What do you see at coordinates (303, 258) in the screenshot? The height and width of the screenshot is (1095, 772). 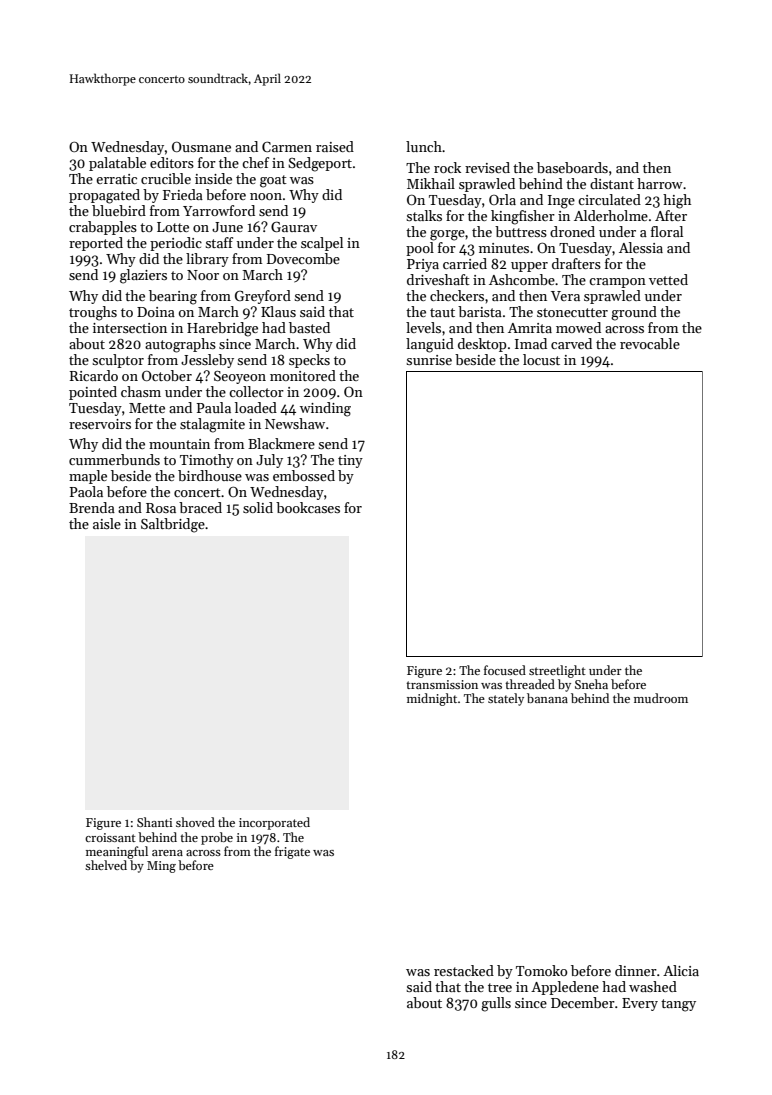 I see `Dovecombe` at bounding box center [303, 258].
